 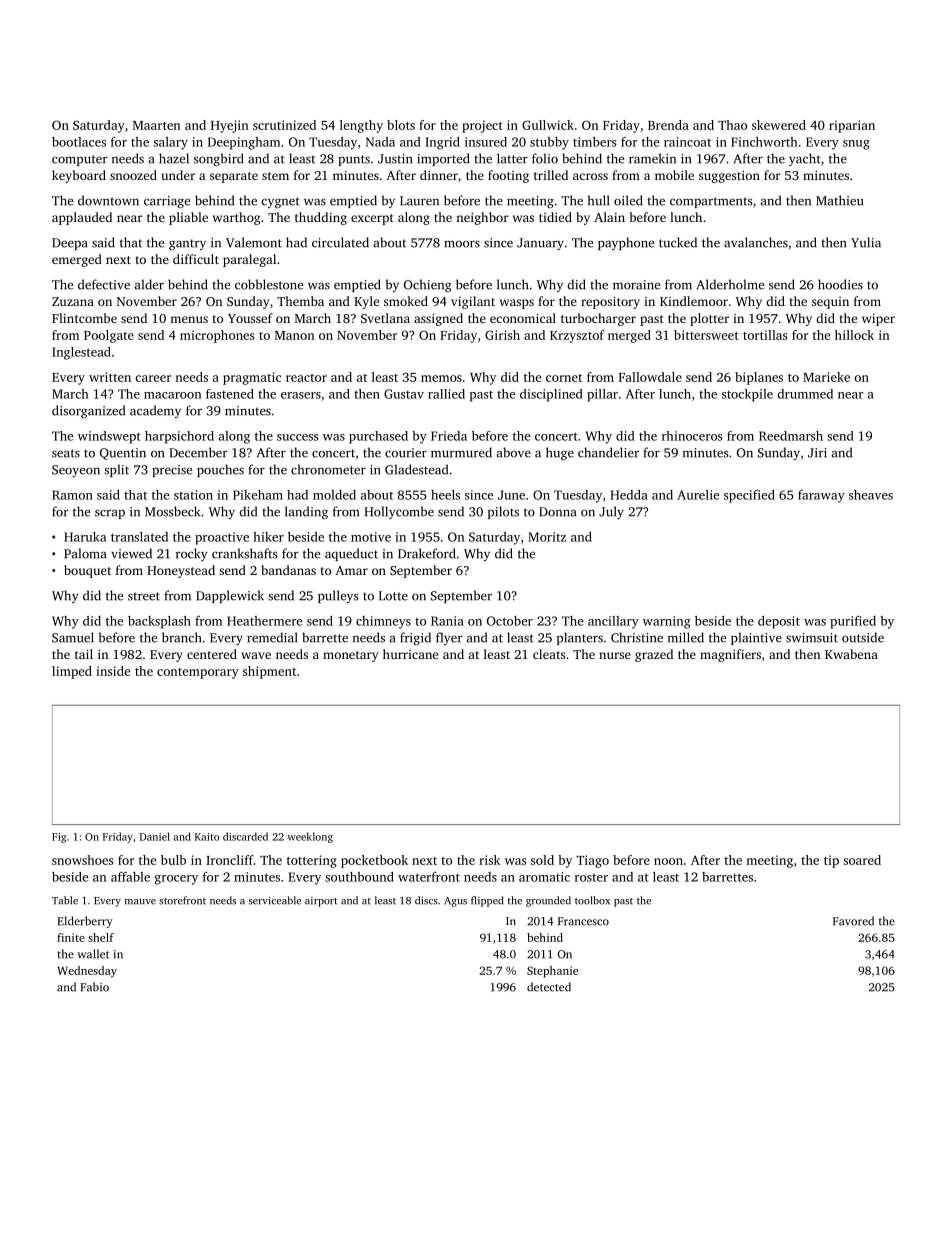 I want to click on academy, so click(x=155, y=411).
